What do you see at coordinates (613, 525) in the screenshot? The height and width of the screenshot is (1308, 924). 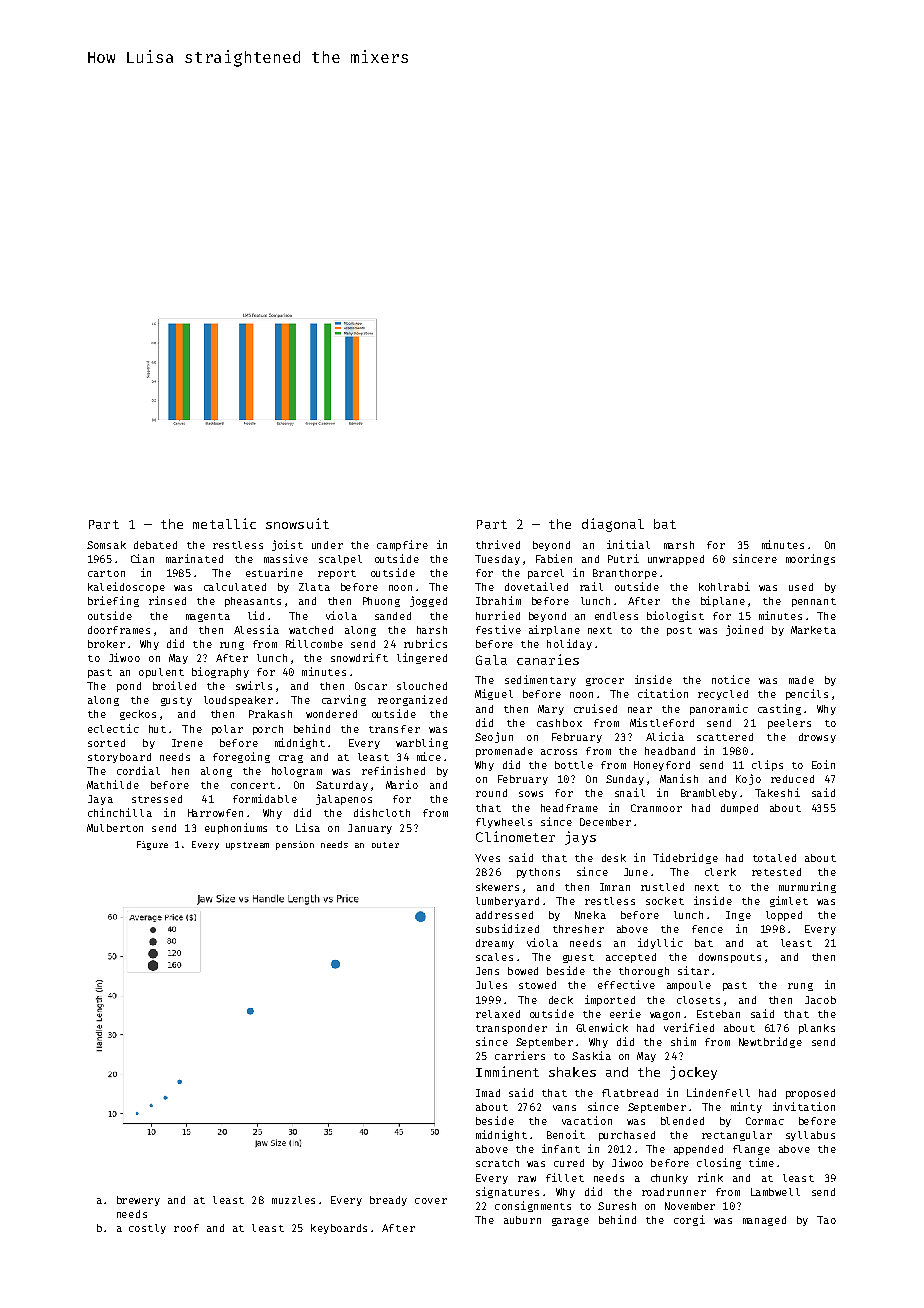 I see `diagonal` at bounding box center [613, 525].
